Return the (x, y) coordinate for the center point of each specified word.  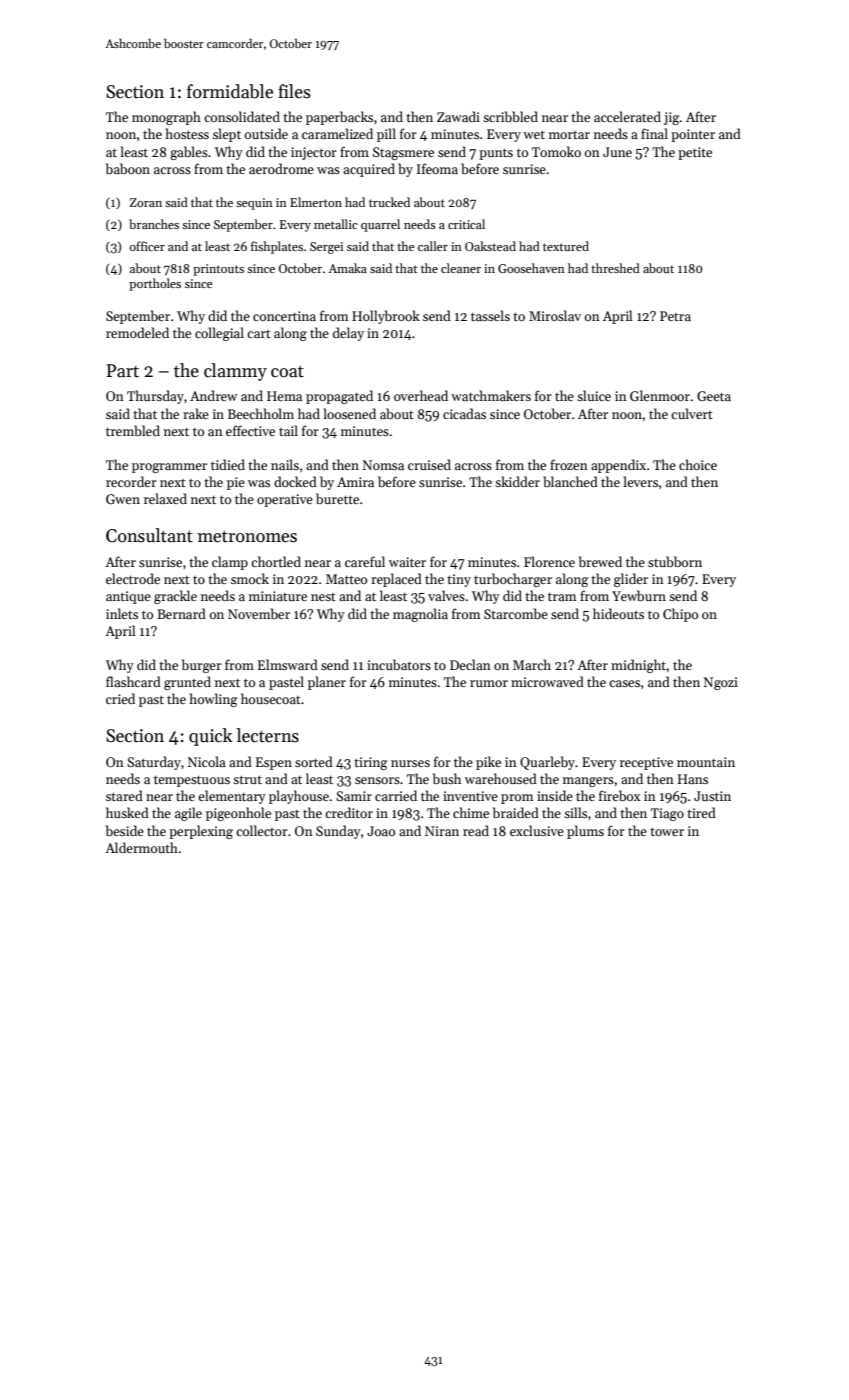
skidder (517, 481)
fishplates (277, 247)
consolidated (242, 116)
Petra (675, 316)
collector (262, 830)
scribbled (510, 116)
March (532, 664)
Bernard (181, 613)
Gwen (123, 499)
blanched (570, 481)
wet (534, 134)
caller (433, 246)
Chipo (680, 615)
